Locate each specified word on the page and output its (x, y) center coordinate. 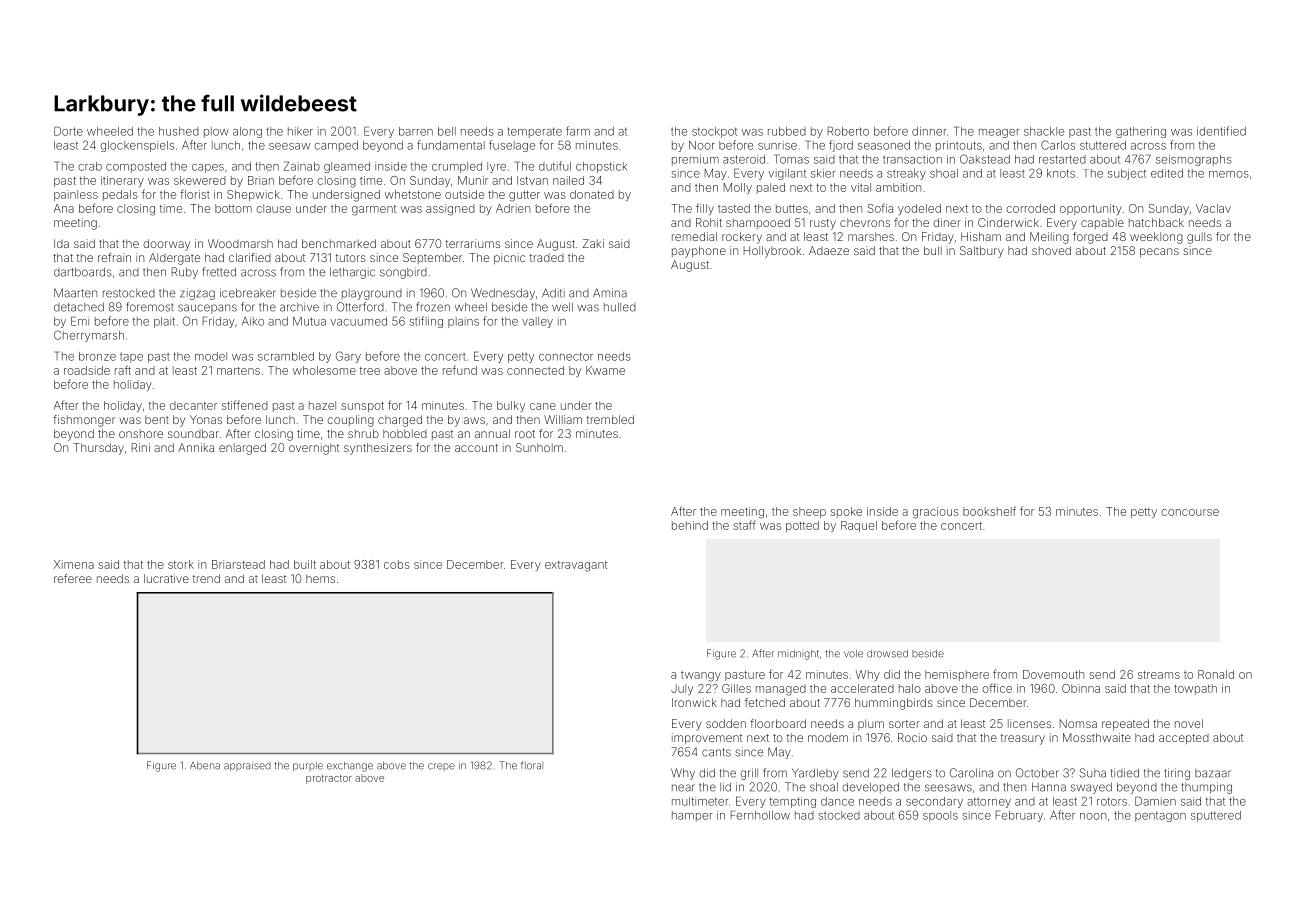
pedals (120, 195)
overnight (314, 449)
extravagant (576, 566)
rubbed (787, 131)
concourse (1190, 512)
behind (690, 525)
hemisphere (957, 675)
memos (1229, 174)
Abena (205, 766)
